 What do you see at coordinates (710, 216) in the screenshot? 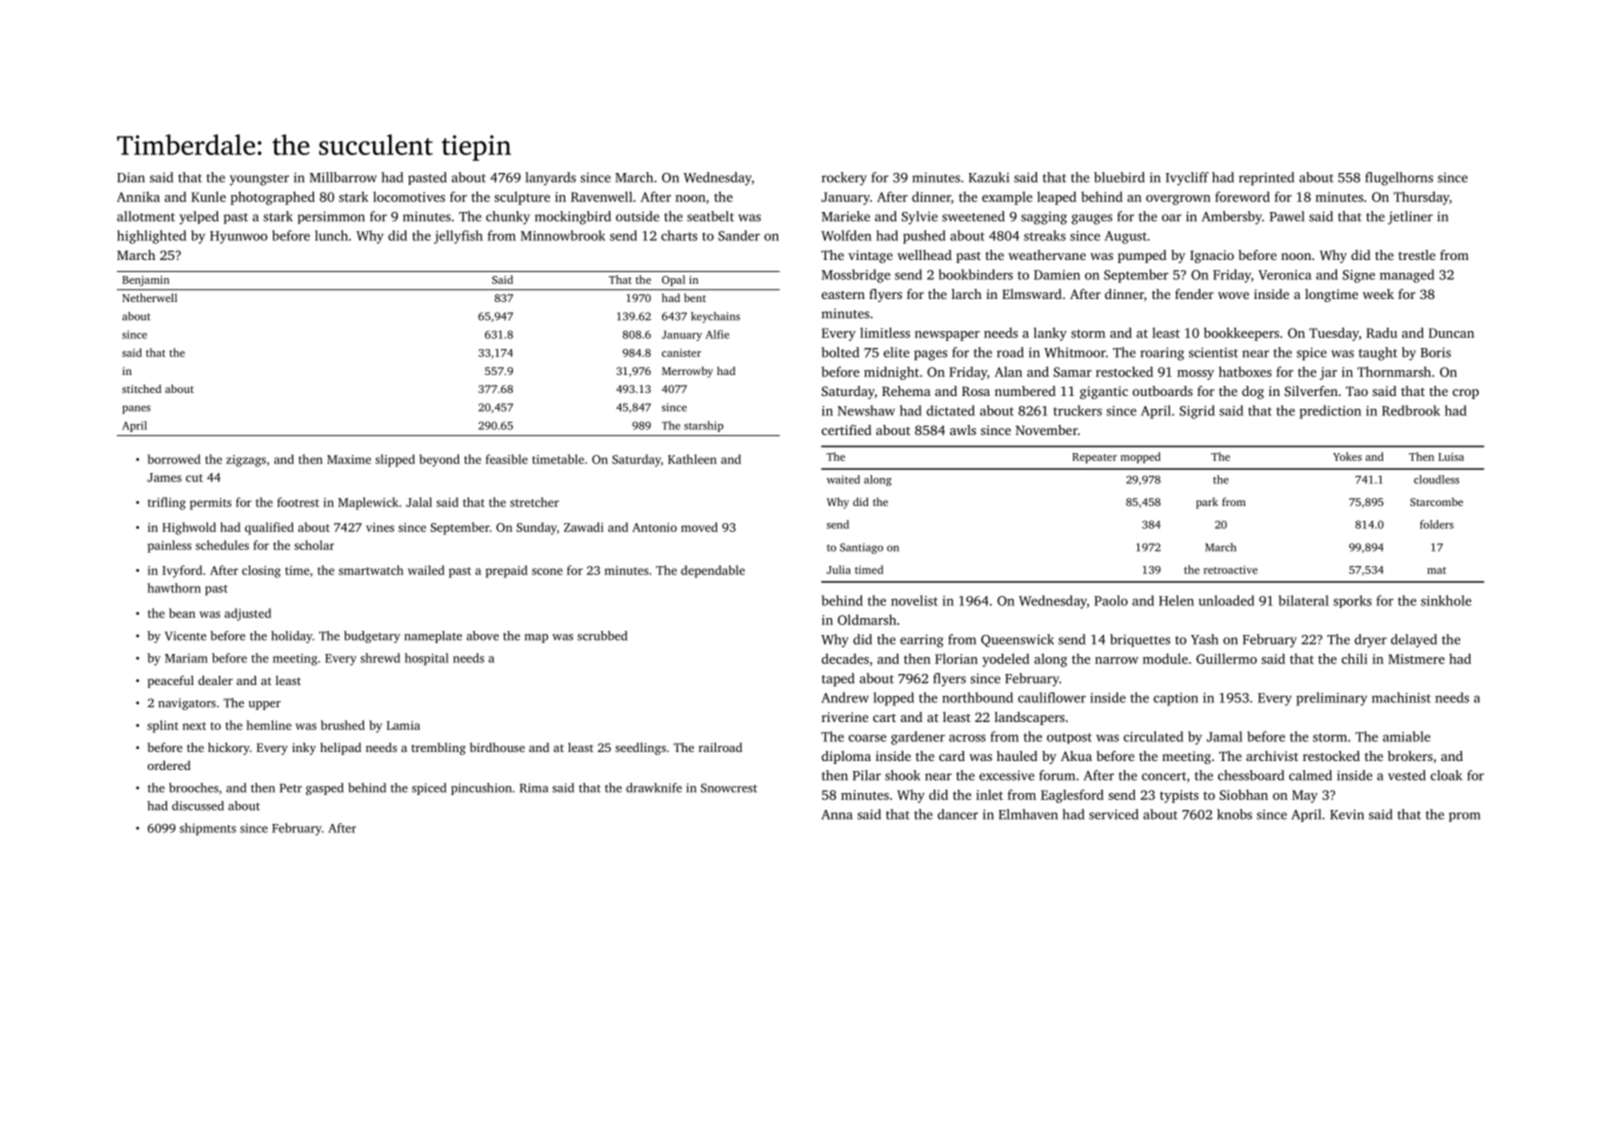
I see `seatbelt` at bounding box center [710, 216].
